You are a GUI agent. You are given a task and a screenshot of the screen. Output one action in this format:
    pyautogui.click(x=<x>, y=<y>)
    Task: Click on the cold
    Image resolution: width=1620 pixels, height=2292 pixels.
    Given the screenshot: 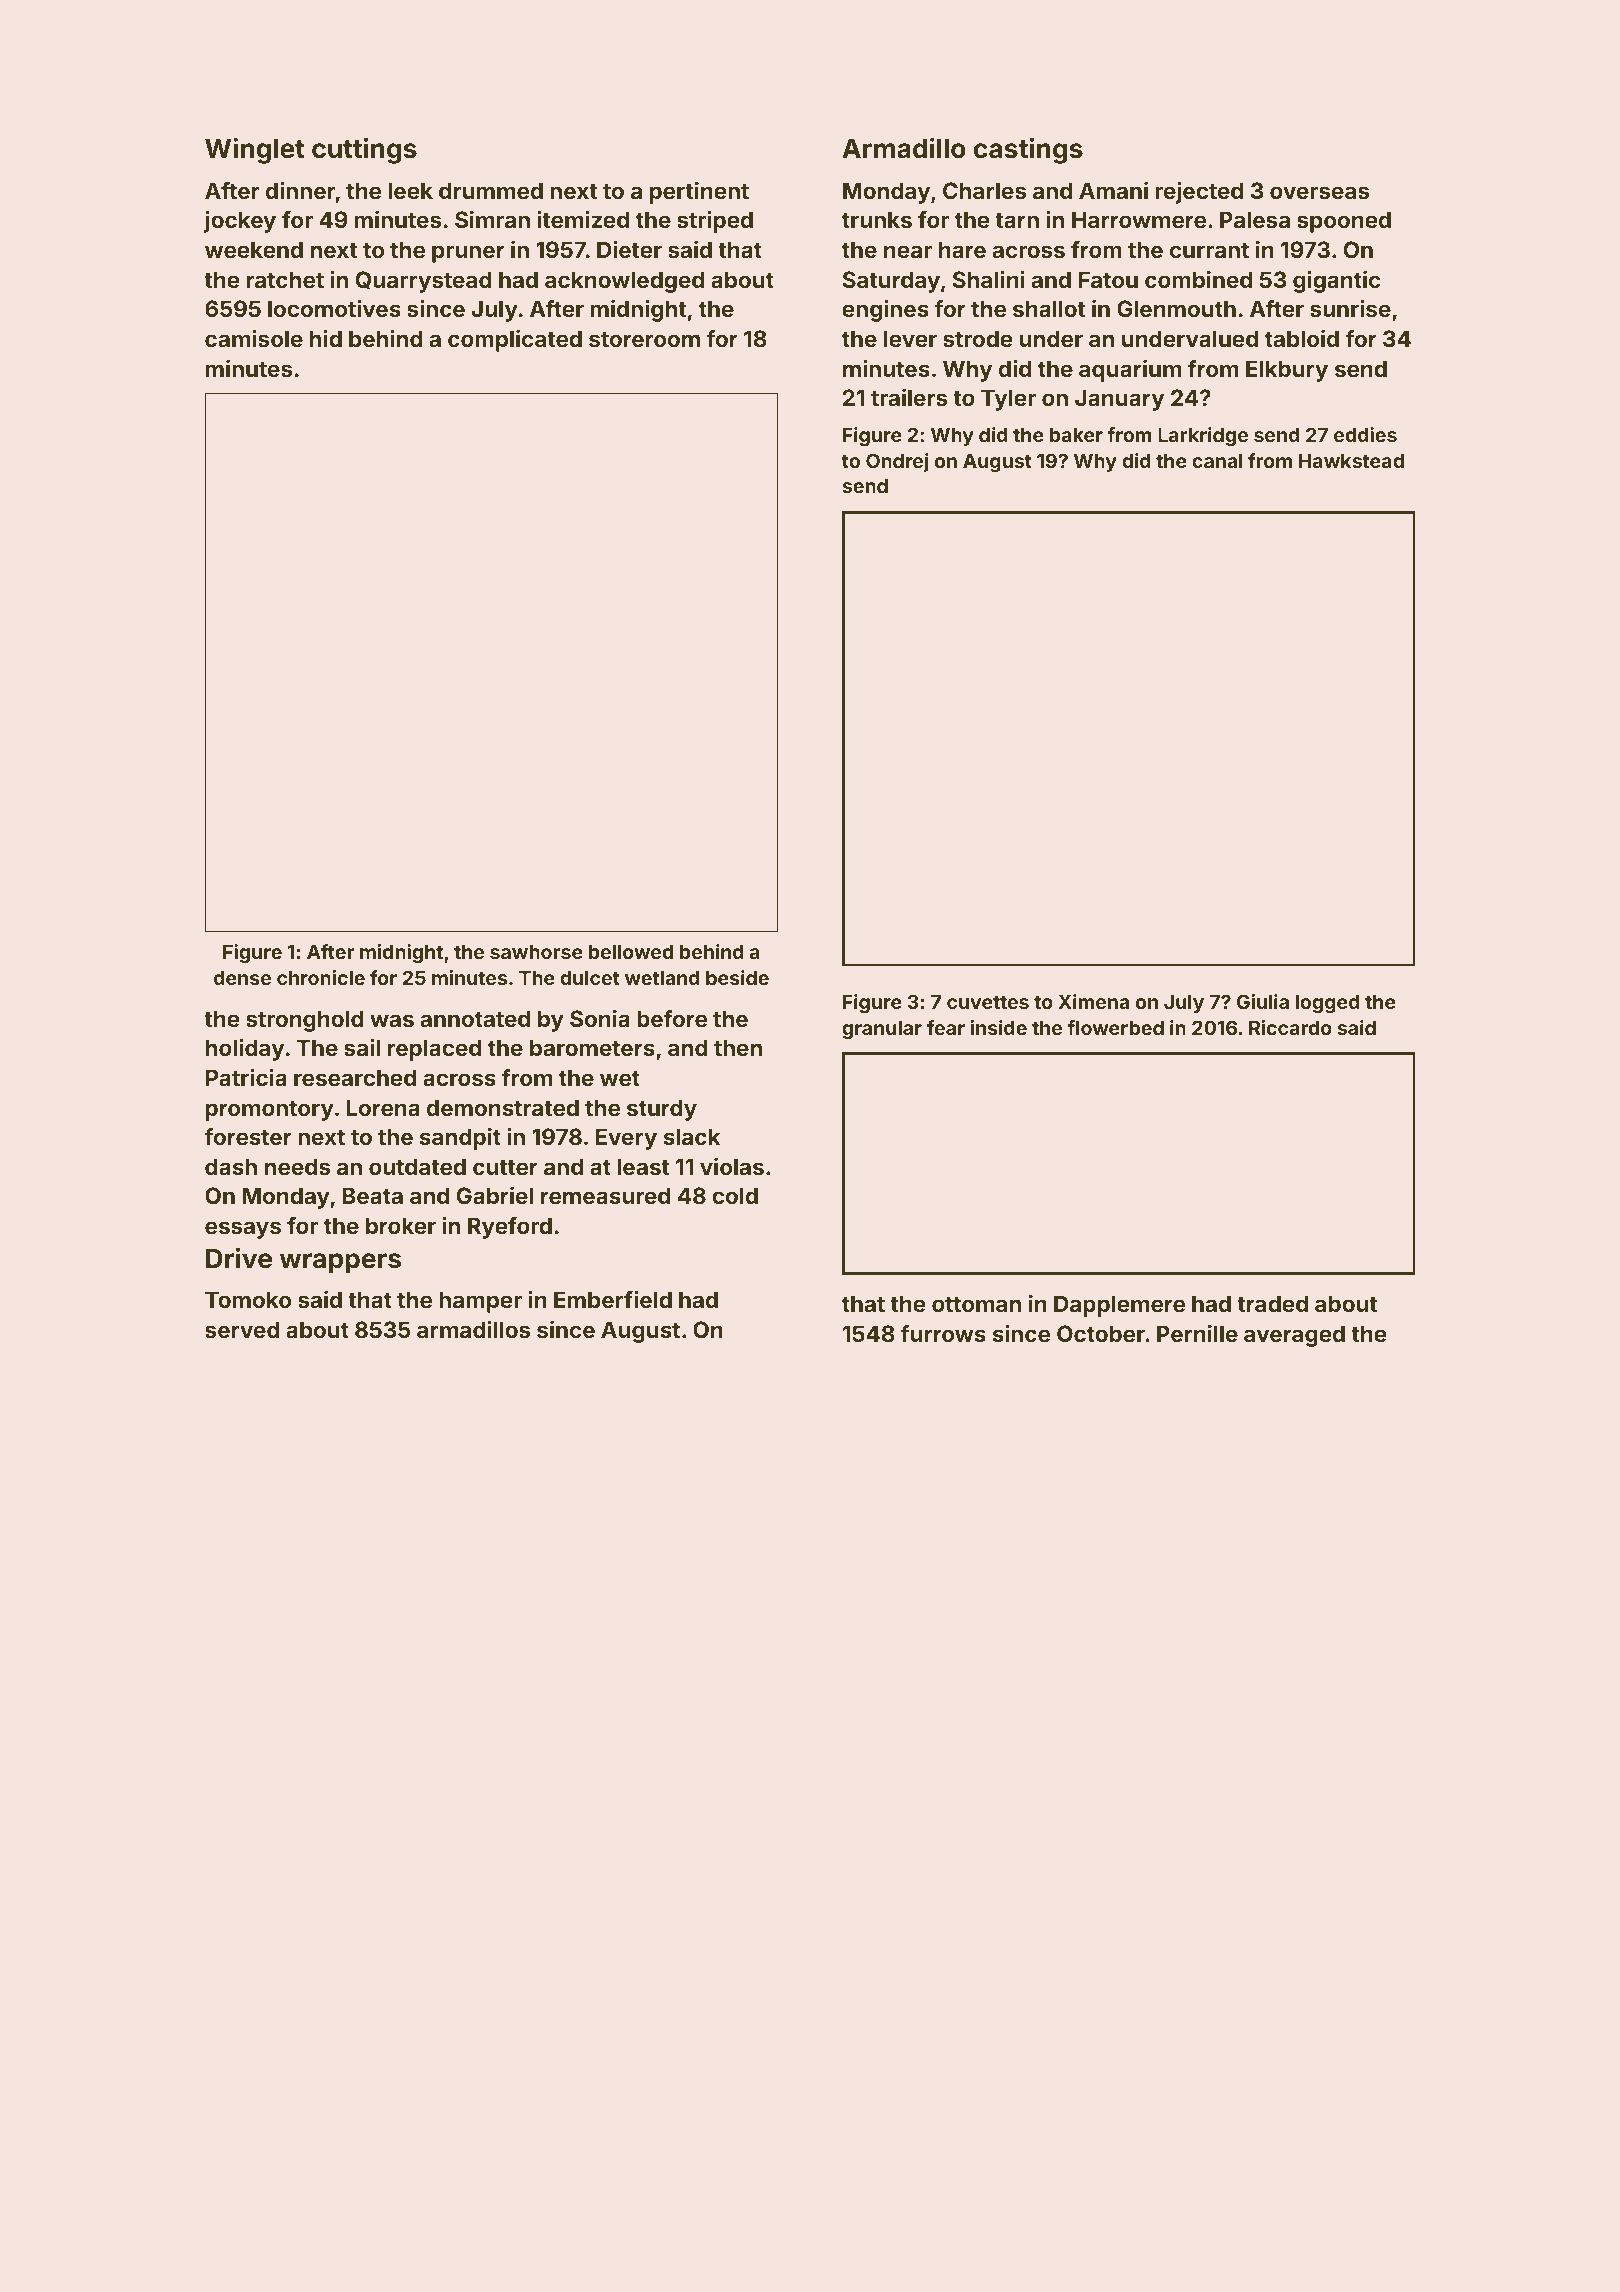 What is the action you would take?
    pyautogui.click(x=735, y=1195)
